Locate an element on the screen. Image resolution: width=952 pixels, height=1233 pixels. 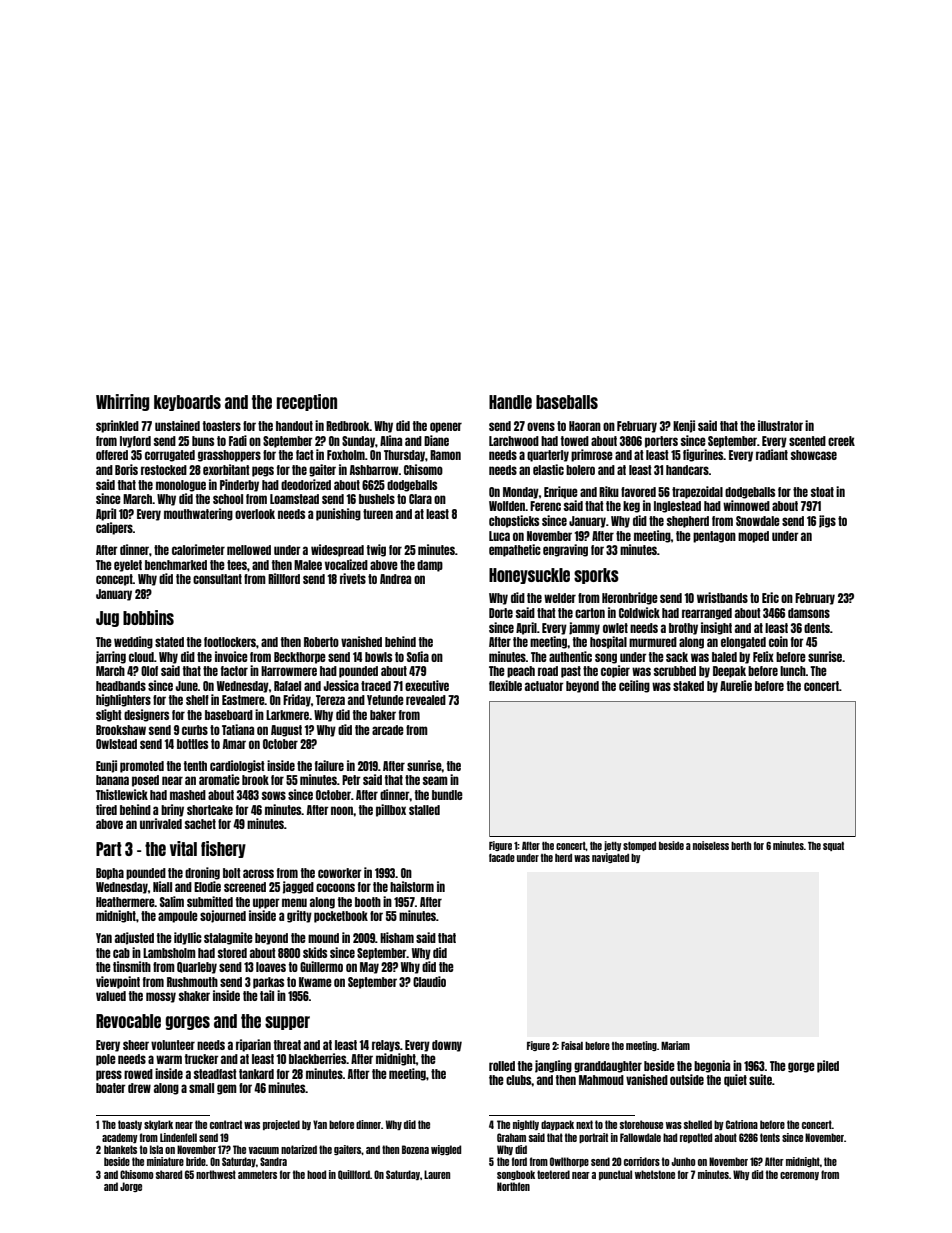
Jorge is located at coordinates (131, 1187).
